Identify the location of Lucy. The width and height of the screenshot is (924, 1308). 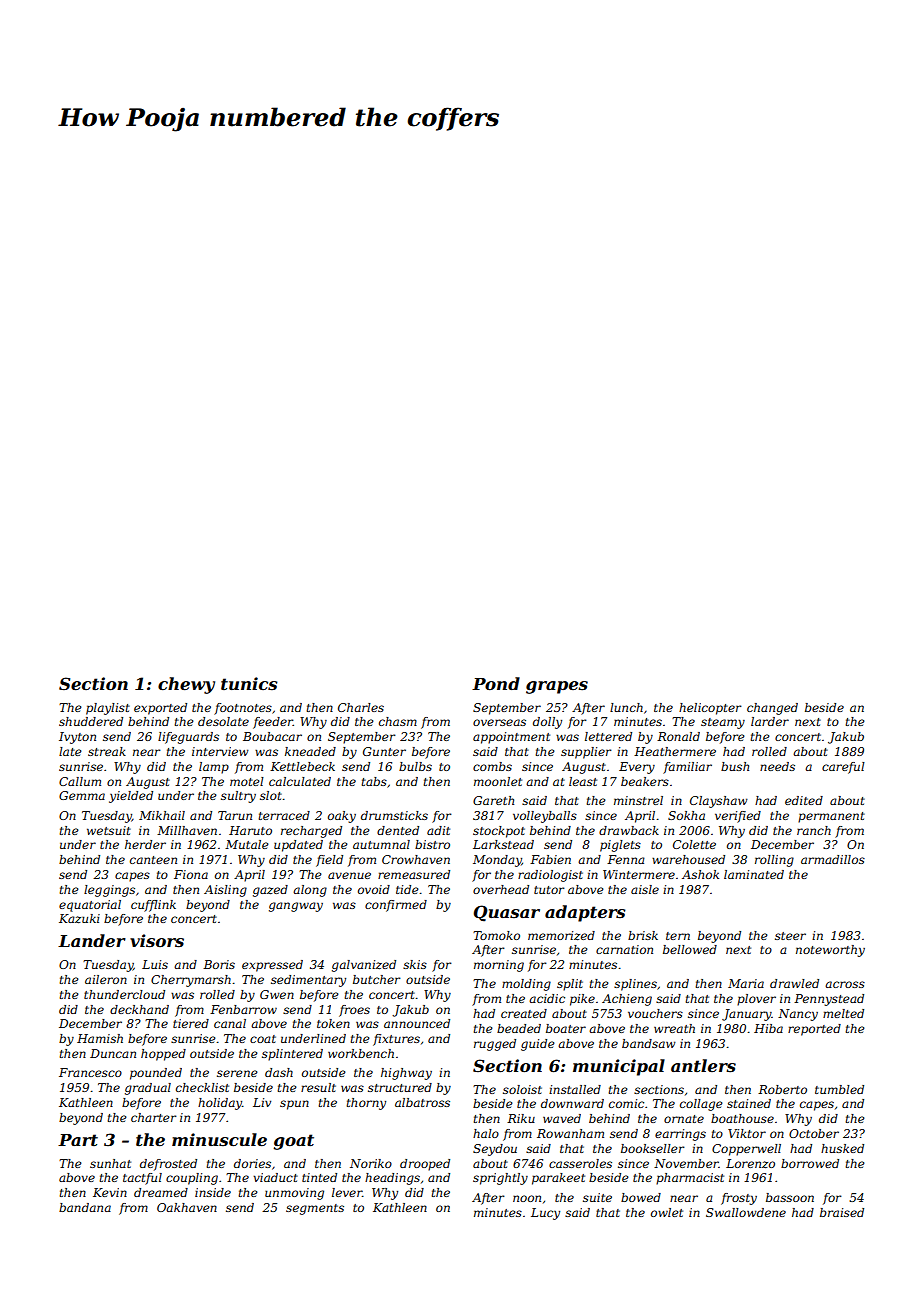
(545, 1214).
